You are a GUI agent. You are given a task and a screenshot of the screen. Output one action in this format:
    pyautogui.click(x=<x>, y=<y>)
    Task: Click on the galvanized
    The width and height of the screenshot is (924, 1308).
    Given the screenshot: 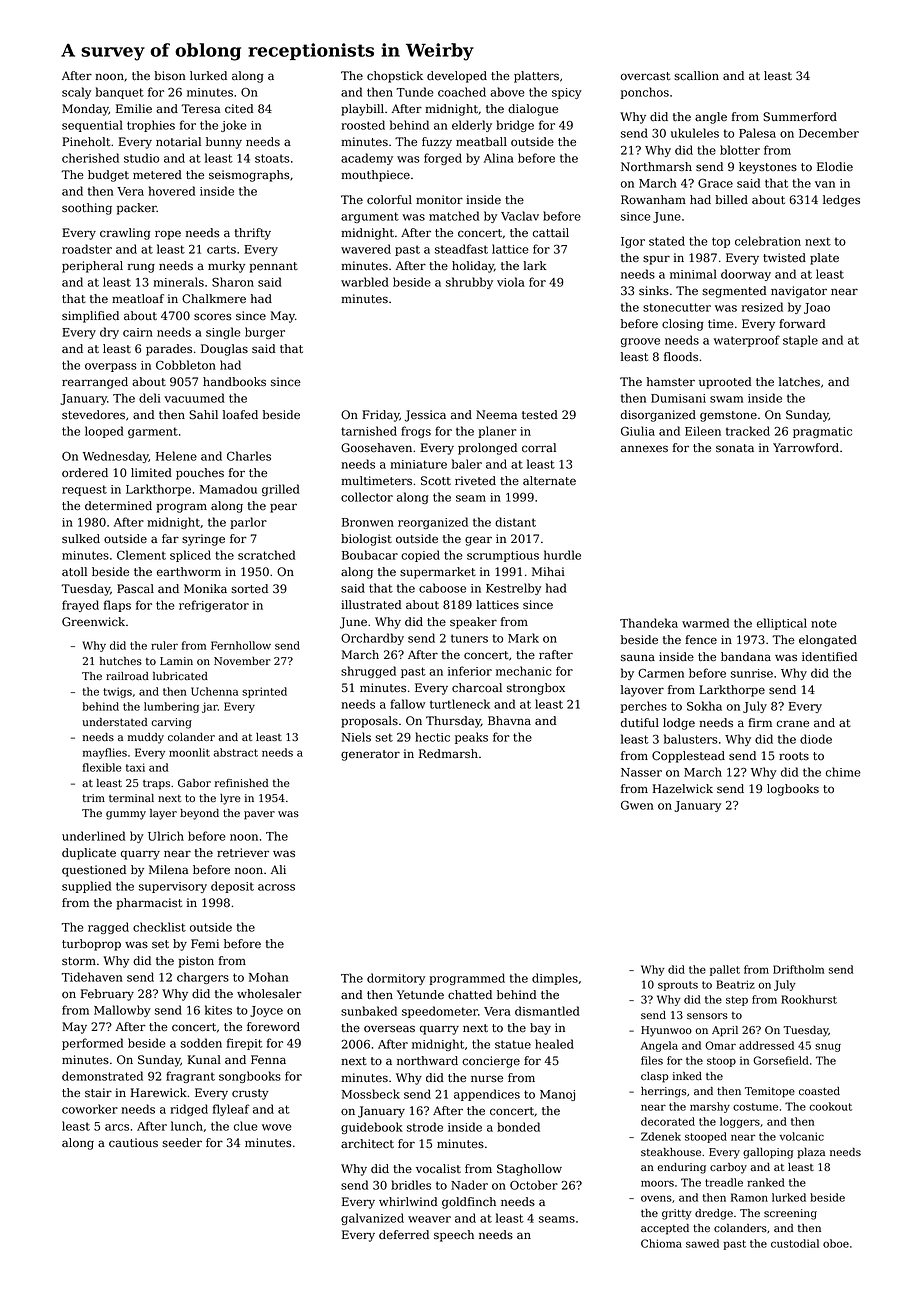 What is the action you would take?
    pyautogui.click(x=372, y=1219)
